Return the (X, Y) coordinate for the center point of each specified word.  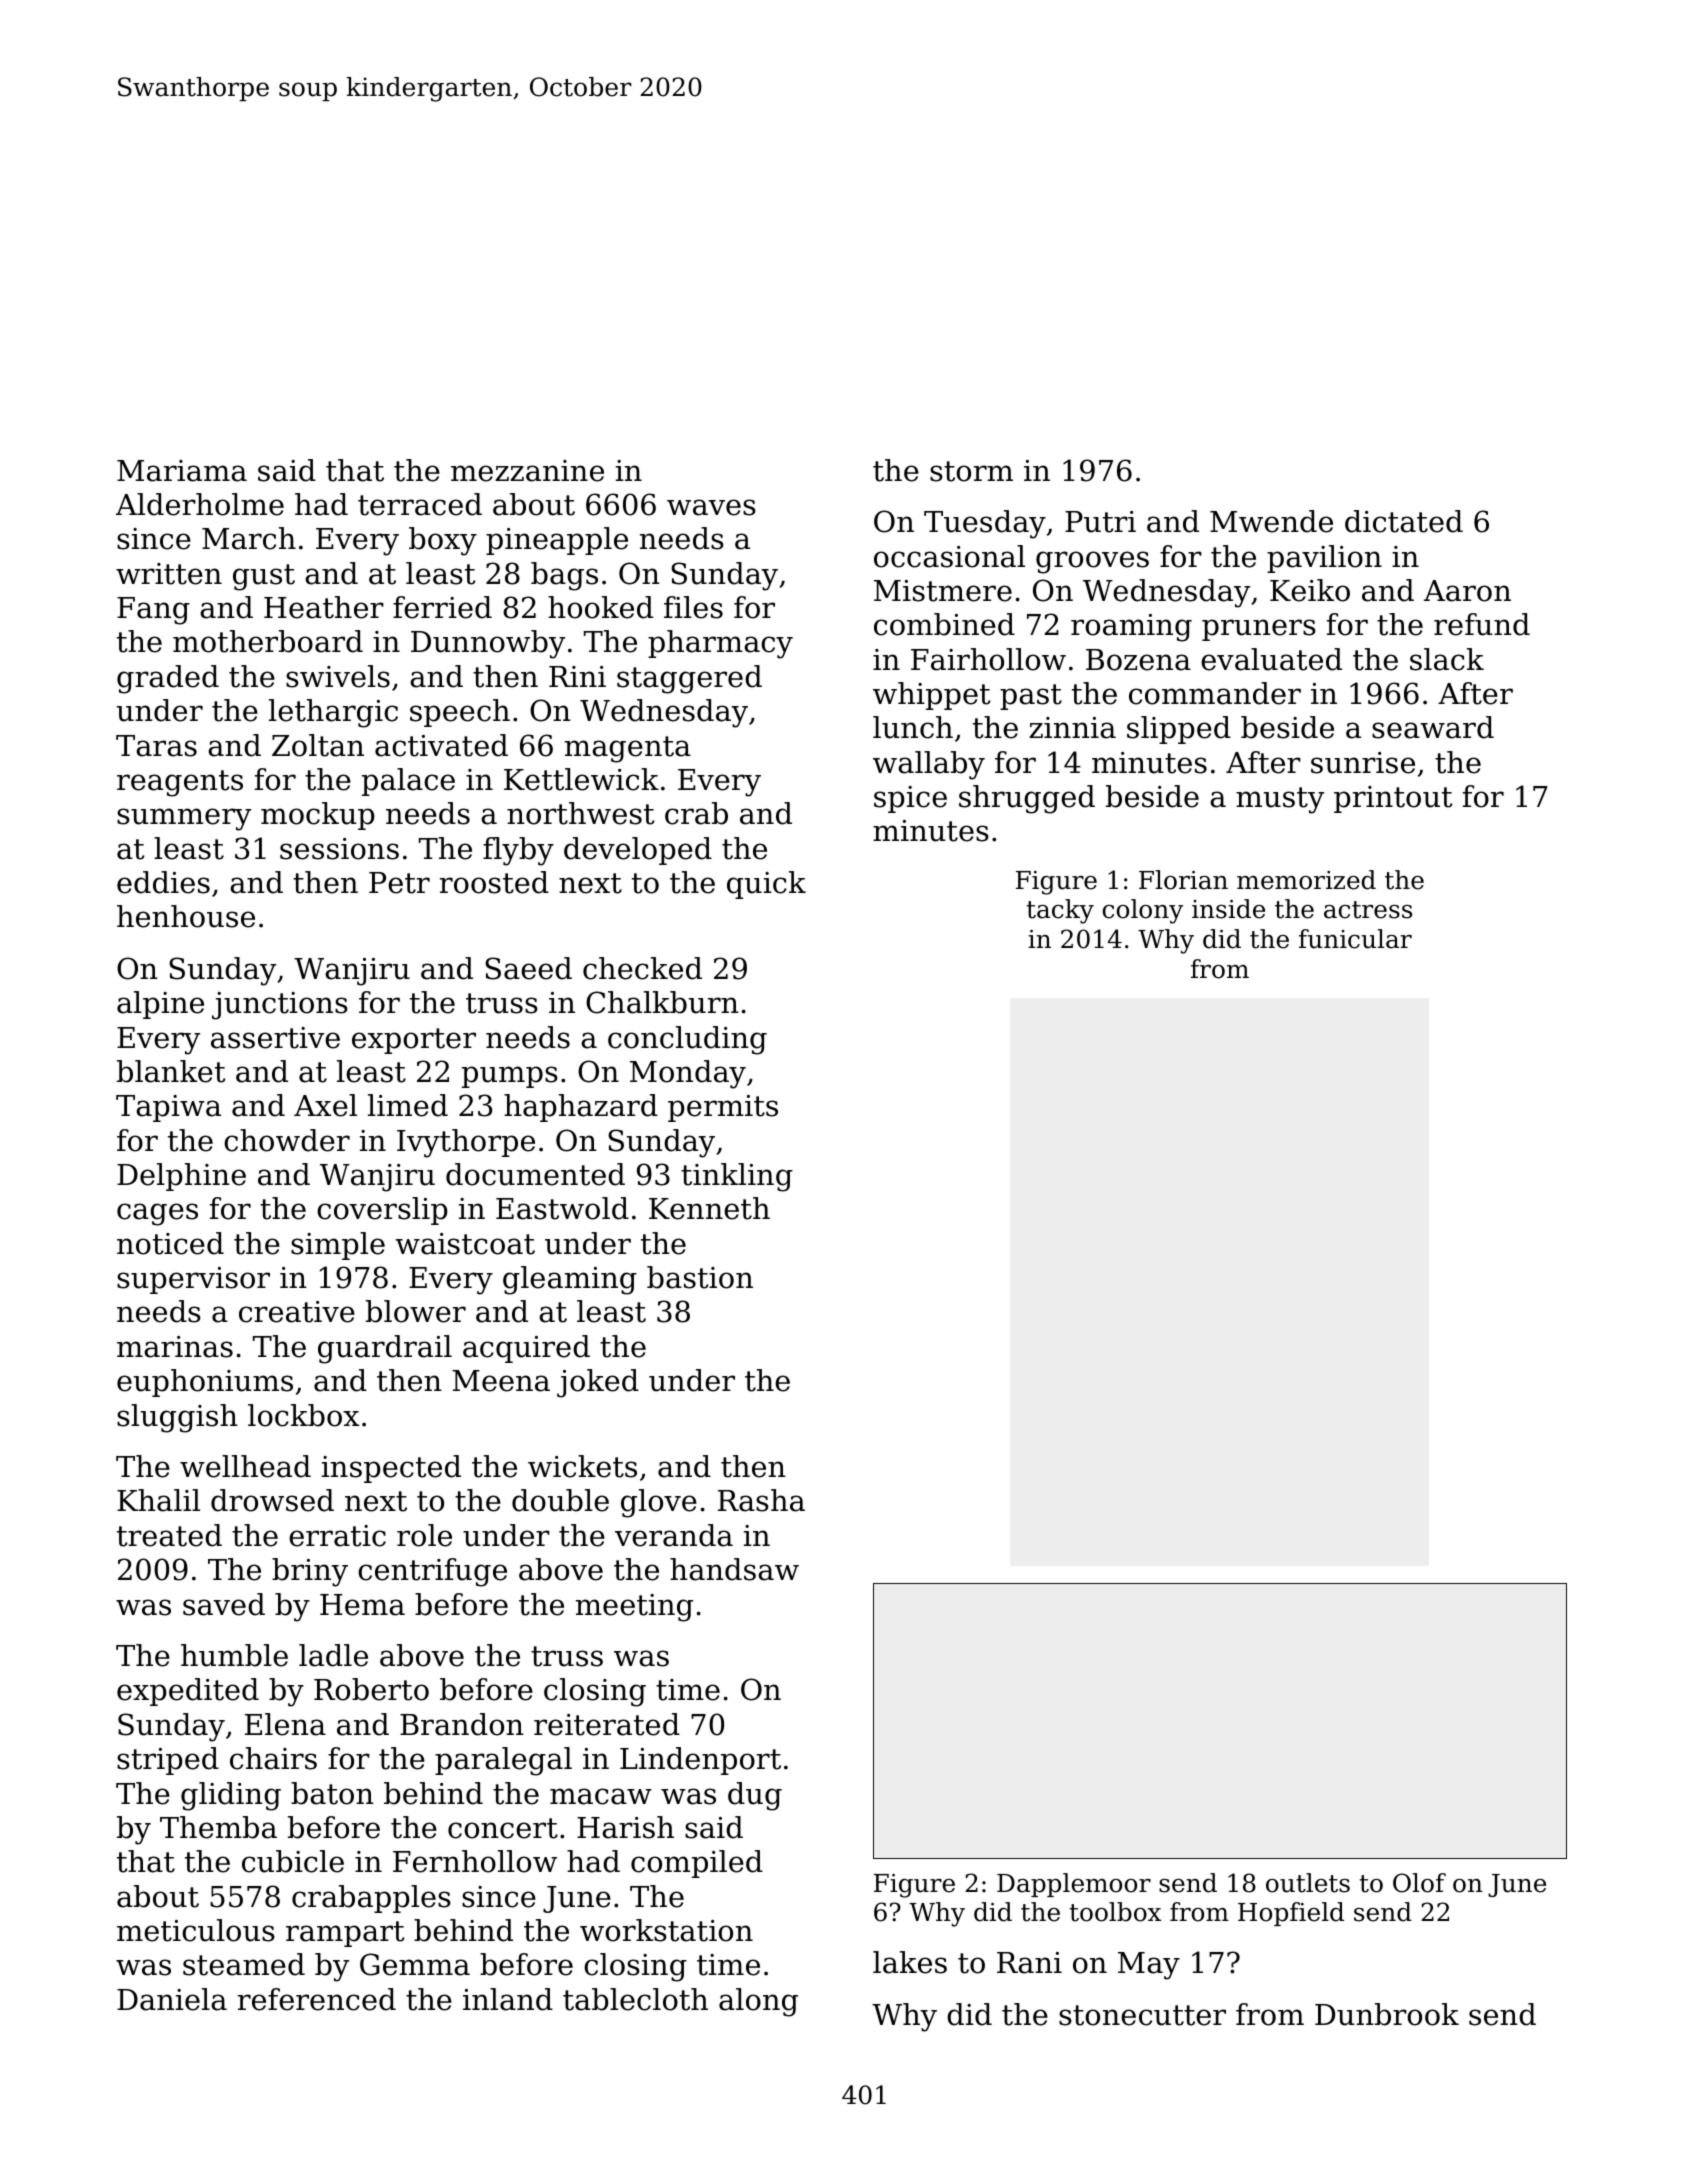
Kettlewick (581, 779)
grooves (1092, 562)
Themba (218, 1827)
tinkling (737, 1177)
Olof (1419, 1883)
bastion (700, 1277)
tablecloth (635, 1999)
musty (1280, 800)
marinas (175, 1347)
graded (168, 679)
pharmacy (720, 644)
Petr (399, 883)
